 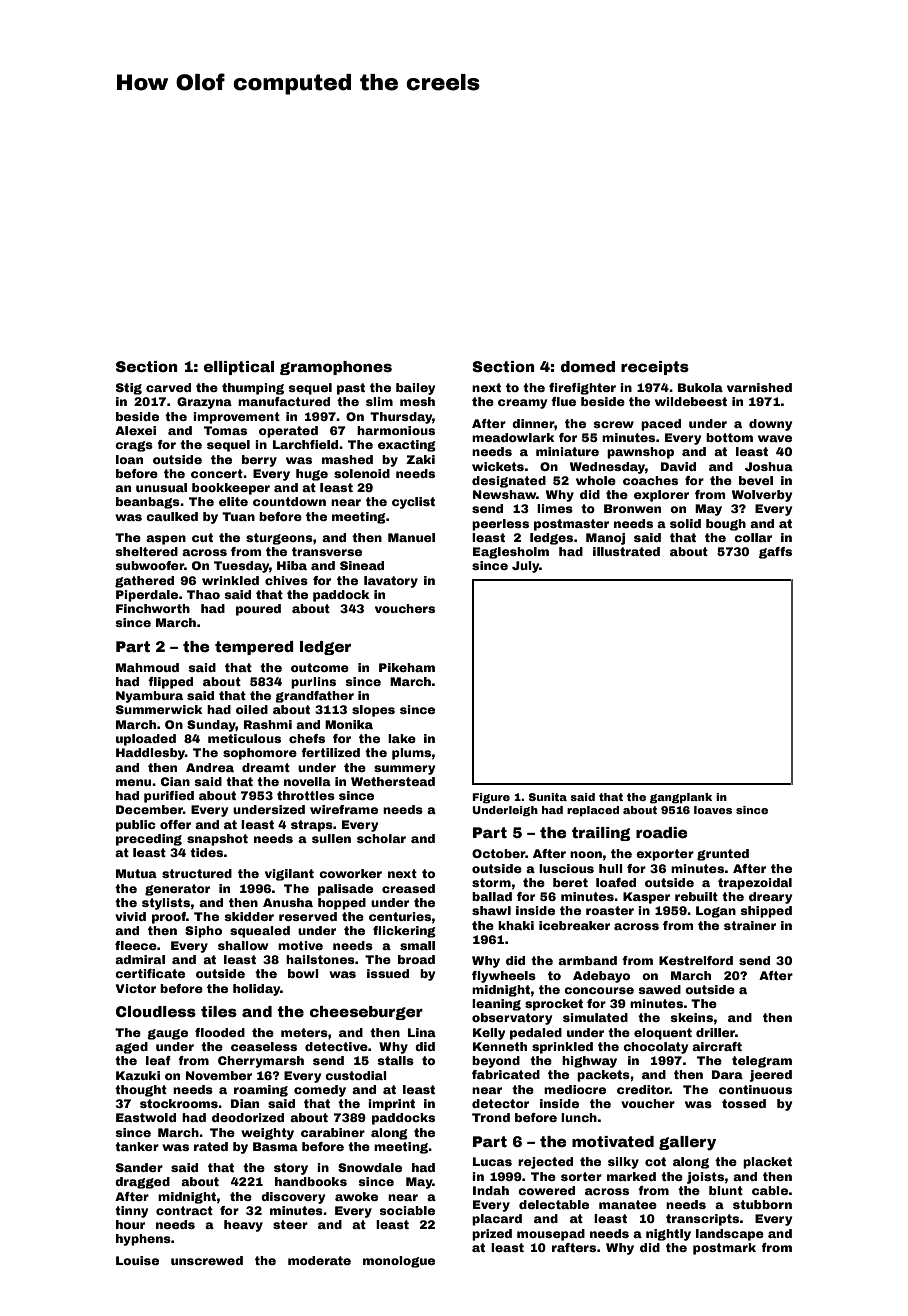 I want to click on strainer, so click(x=750, y=925).
